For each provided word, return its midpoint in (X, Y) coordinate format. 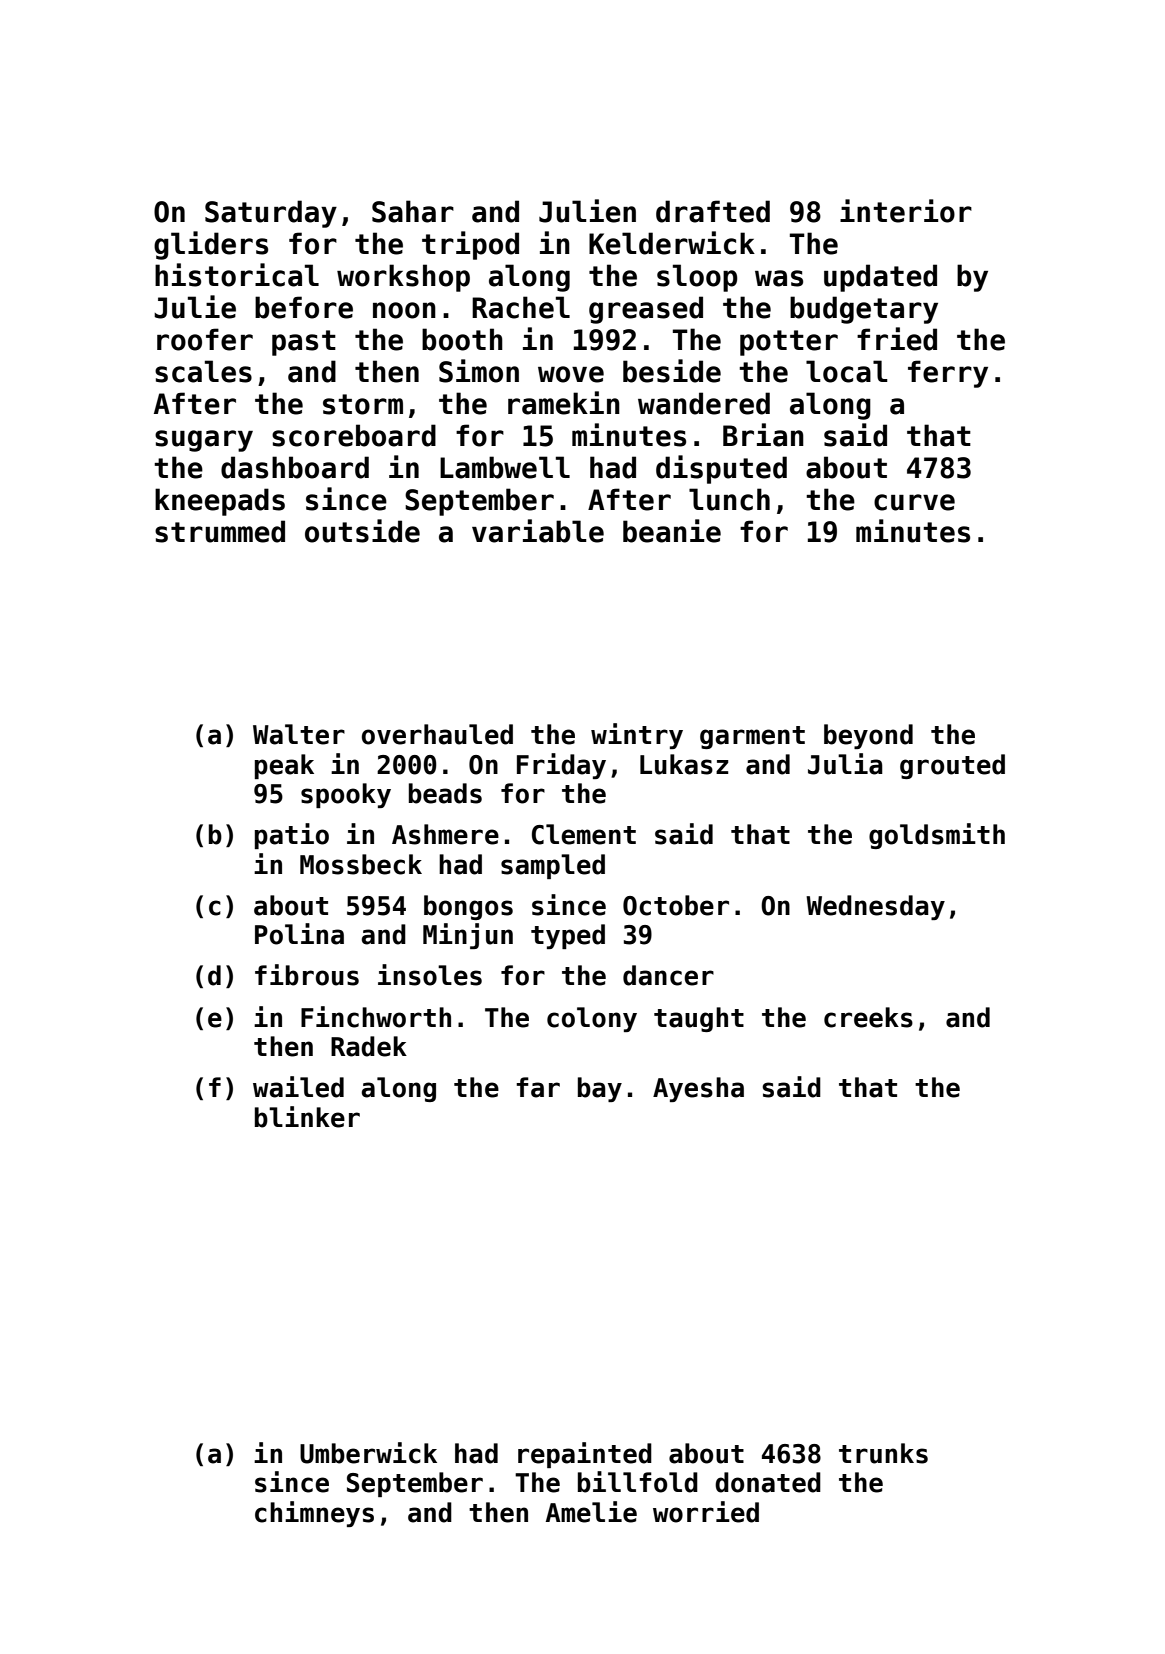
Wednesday (875, 907)
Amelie (591, 1512)
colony (592, 1019)
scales (203, 371)
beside (672, 371)
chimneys (314, 1514)
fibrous (307, 975)
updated (880, 278)
